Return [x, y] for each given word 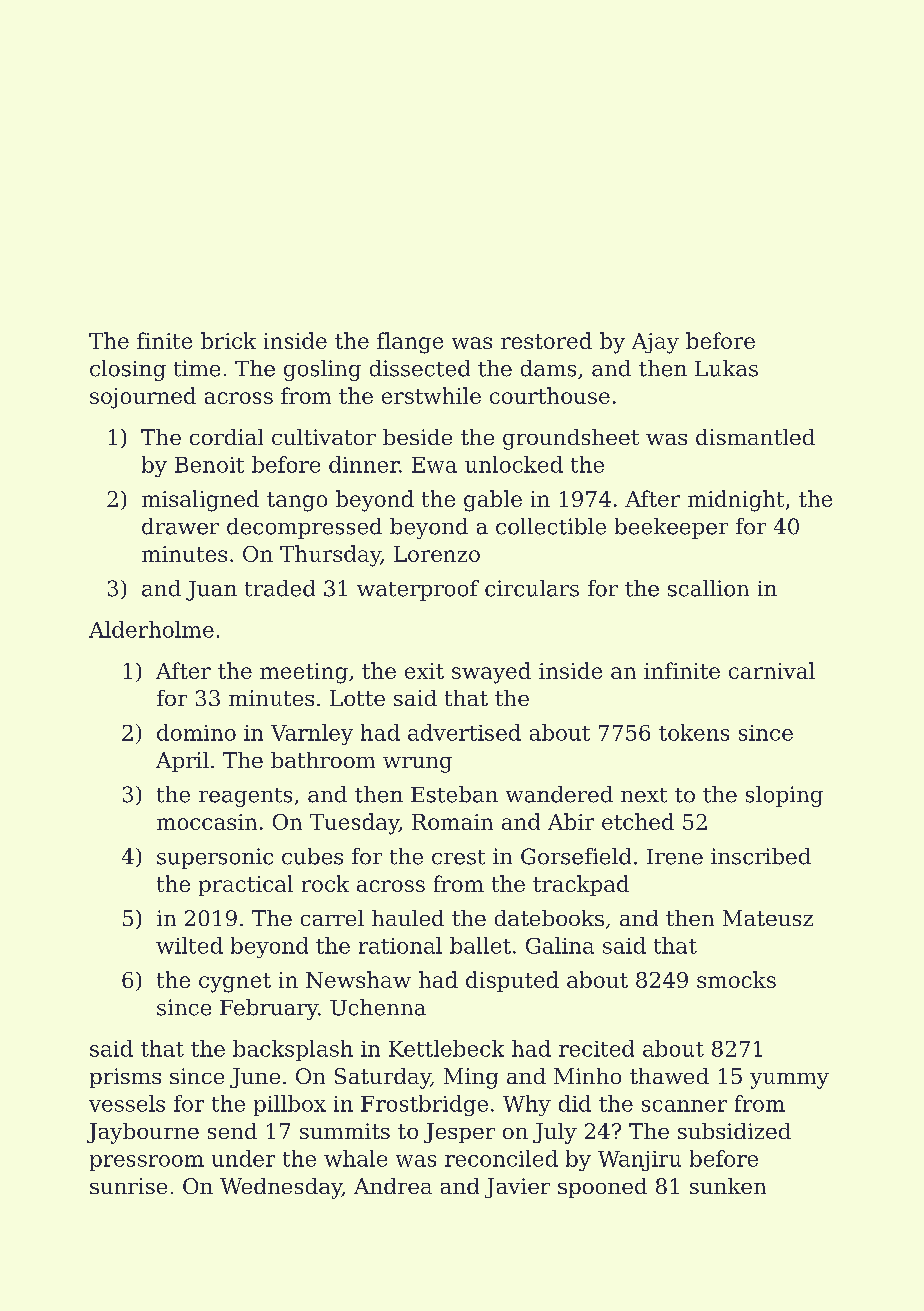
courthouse [550, 395]
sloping [784, 796]
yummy [789, 1081]
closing [128, 370]
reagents [245, 797]
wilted [189, 945]
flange [410, 343]
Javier [517, 1188]
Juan [211, 591]
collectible [551, 526]
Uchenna [378, 1007]
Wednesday [281, 1188]
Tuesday [354, 824]
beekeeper [671, 528]
